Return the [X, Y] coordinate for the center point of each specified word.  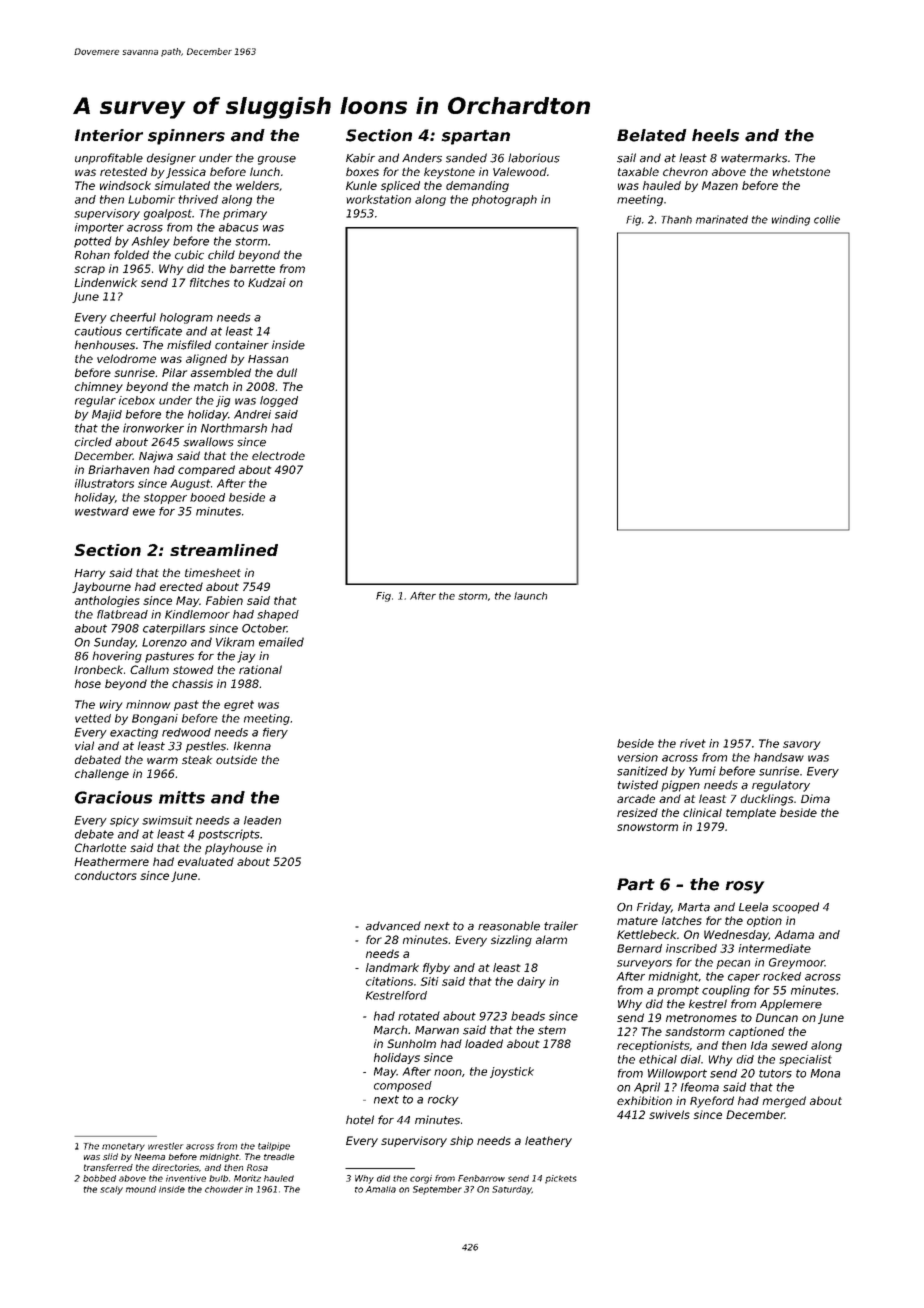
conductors [106, 875]
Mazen [720, 185]
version [638, 757]
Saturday [512, 1190]
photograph [504, 200]
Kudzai [267, 282]
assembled [220, 372]
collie [827, 219]
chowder [224, 1189]
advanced [393, 926]
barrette [252, 268]
